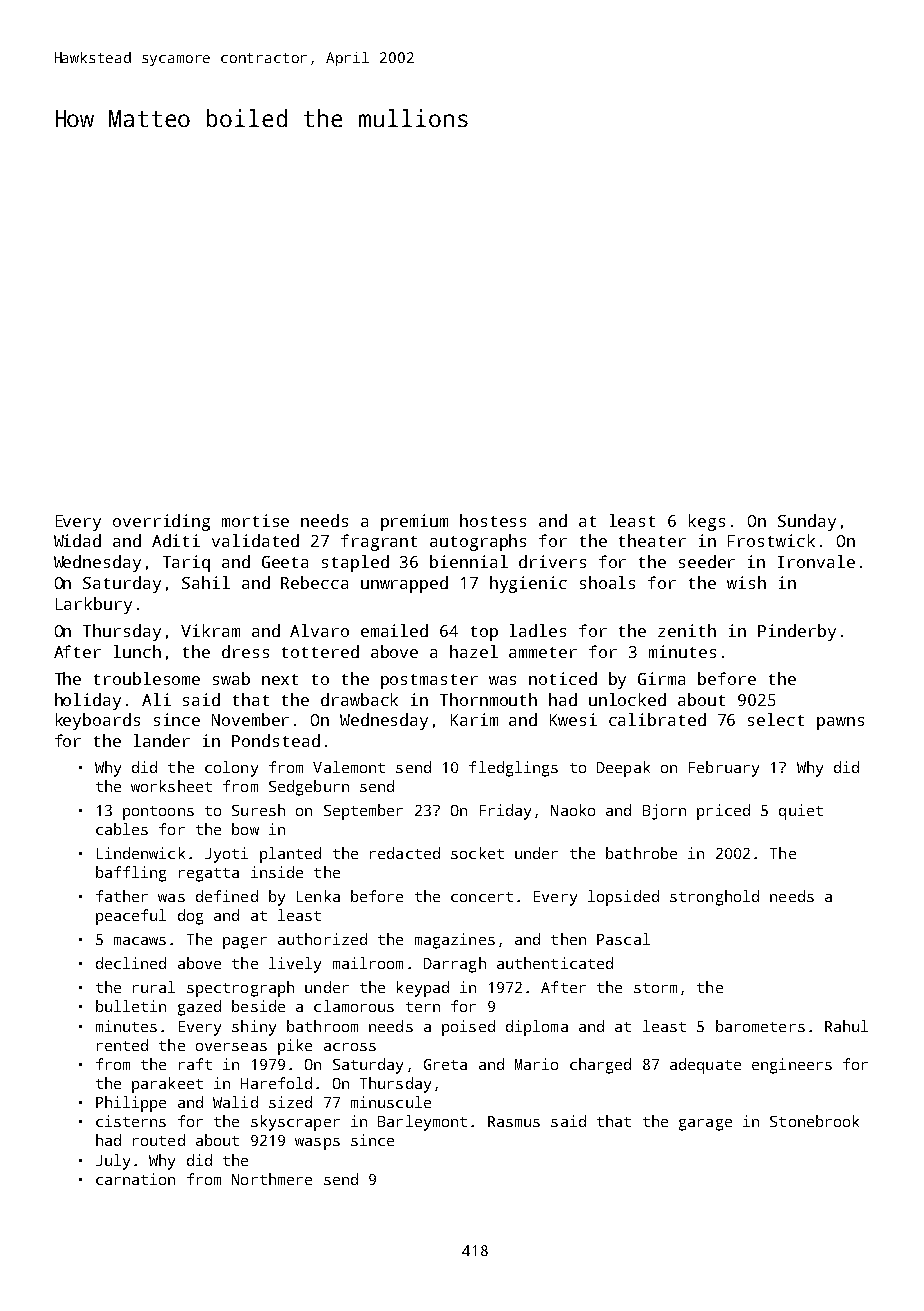 The height and width of the screenshot is (1311, 924). Describe the element at coordinates (379, 542) in the screenshot. I see `fragrant` at that location.
